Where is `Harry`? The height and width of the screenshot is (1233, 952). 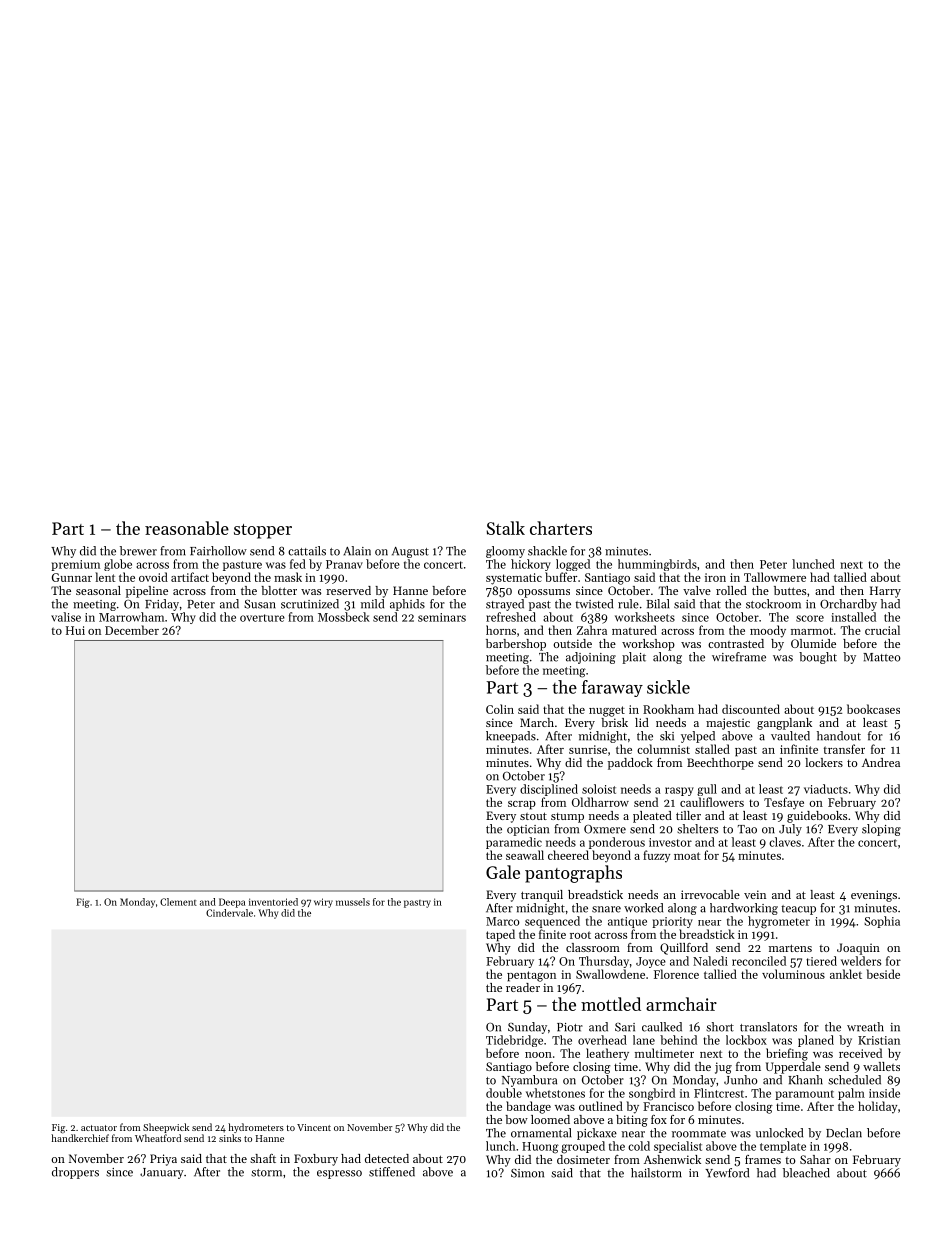 Harry is located at coordinates (885, 592).
